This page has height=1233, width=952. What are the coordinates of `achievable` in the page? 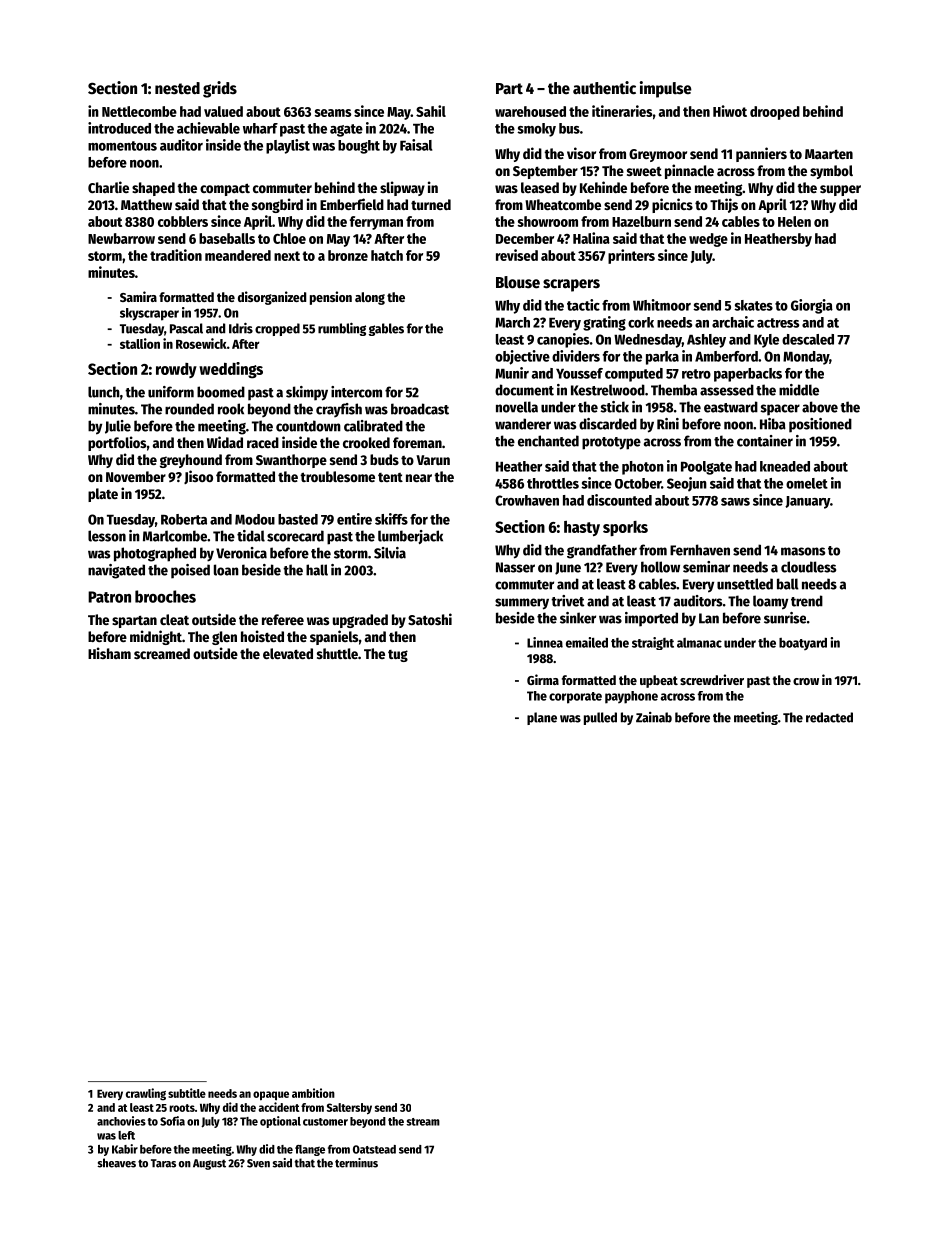 It's located at (208, 128).
